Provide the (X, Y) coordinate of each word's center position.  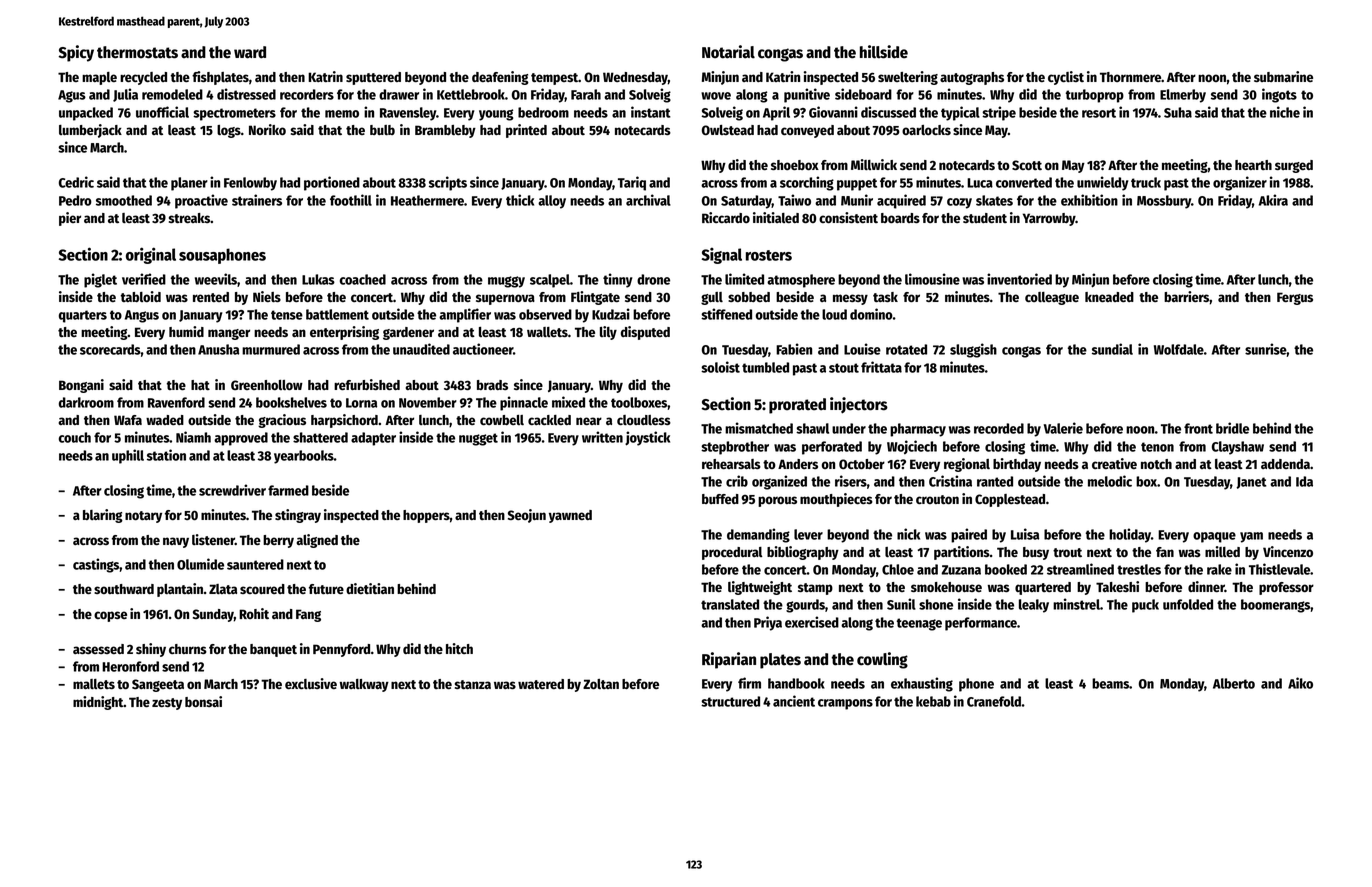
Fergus (1295, 298)
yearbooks (304, 457)
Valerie (1063, 428)
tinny (617, 280)
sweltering (908, 78)
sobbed (749, 297)
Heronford (130, 666)
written (602, 437)
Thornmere (1130, 77)
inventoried (1019, 279)
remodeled (172, 94)
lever (808, 534)
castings (96, 565)
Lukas (318, 279)
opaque (1214, 537)
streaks (189, 218)
